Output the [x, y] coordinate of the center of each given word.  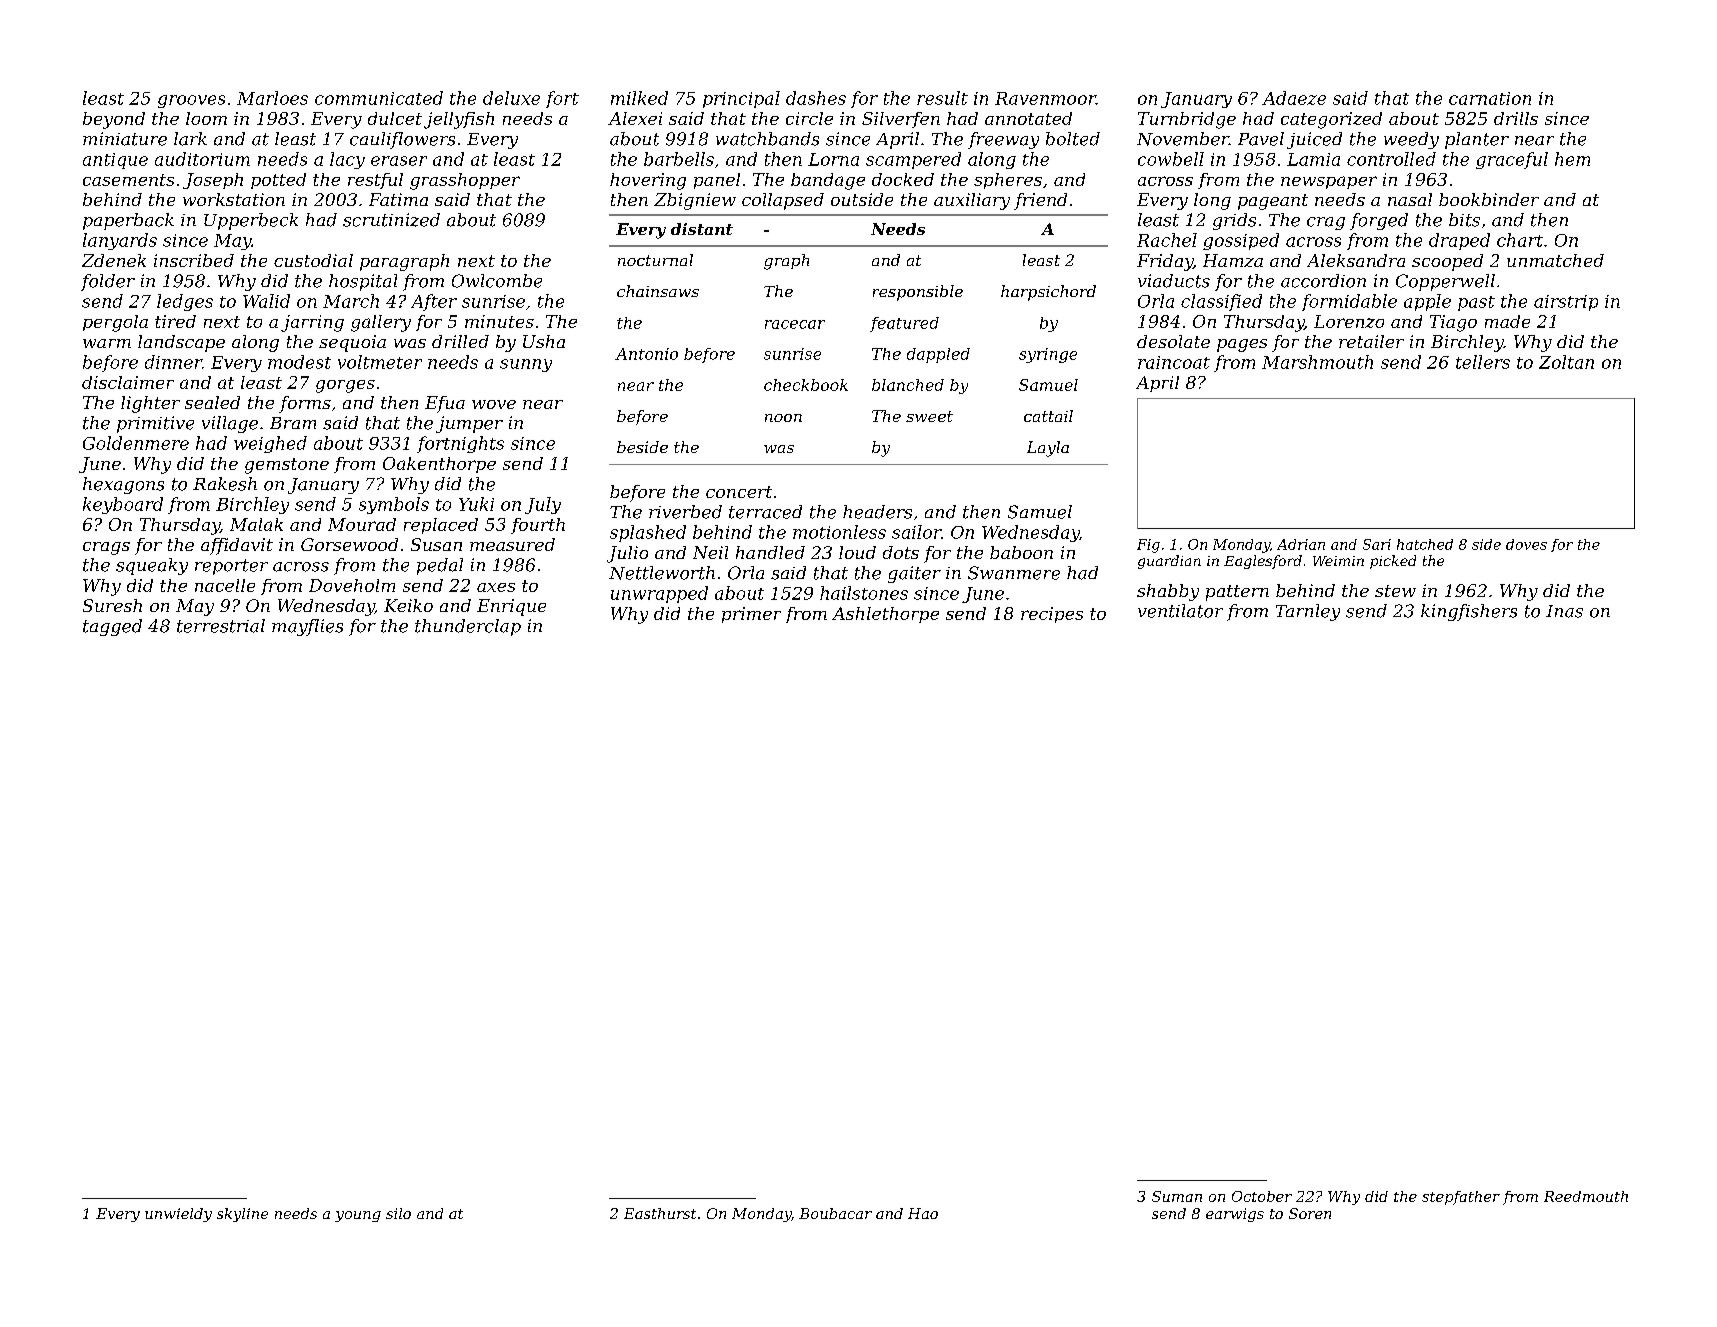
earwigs [1235, 1215]
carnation [1490, 98]
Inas [1564, 611]
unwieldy [178, 1215]
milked [639, 98]
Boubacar [835, 1213]
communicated [379, 98]
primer [751, 615]
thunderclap [468, 627]
